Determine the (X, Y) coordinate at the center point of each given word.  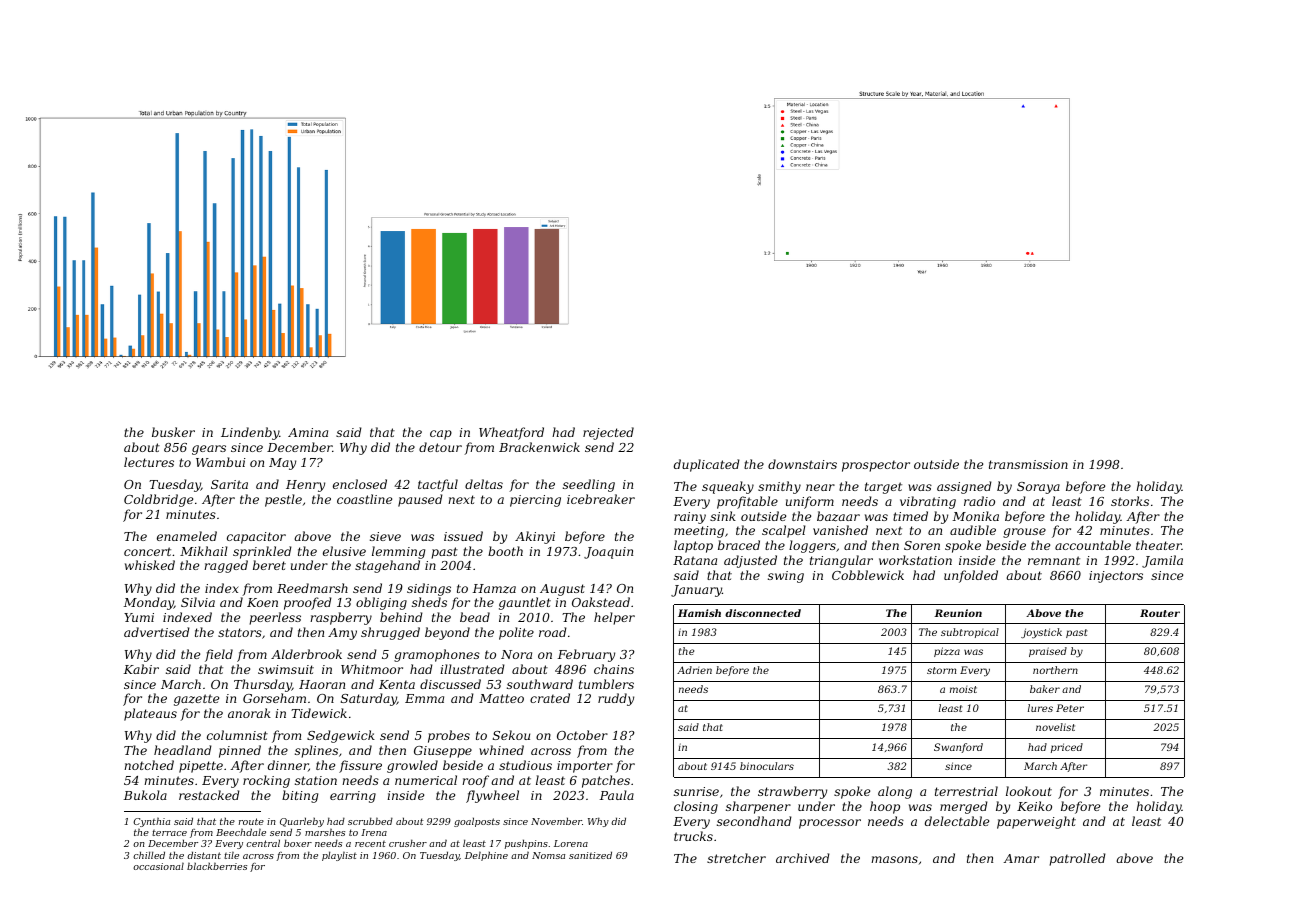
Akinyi (535, 537)
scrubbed (370, 821)
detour (440, 447)
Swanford (958, 748)
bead (475, 617)
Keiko (1034, 806)
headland (183, 750)
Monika (976, 516)
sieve (385, 536)
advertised (157, 632)
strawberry (792, 792)
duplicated (707, 465)
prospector (876, 466)
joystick (1041, 633)
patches (606, 781)
